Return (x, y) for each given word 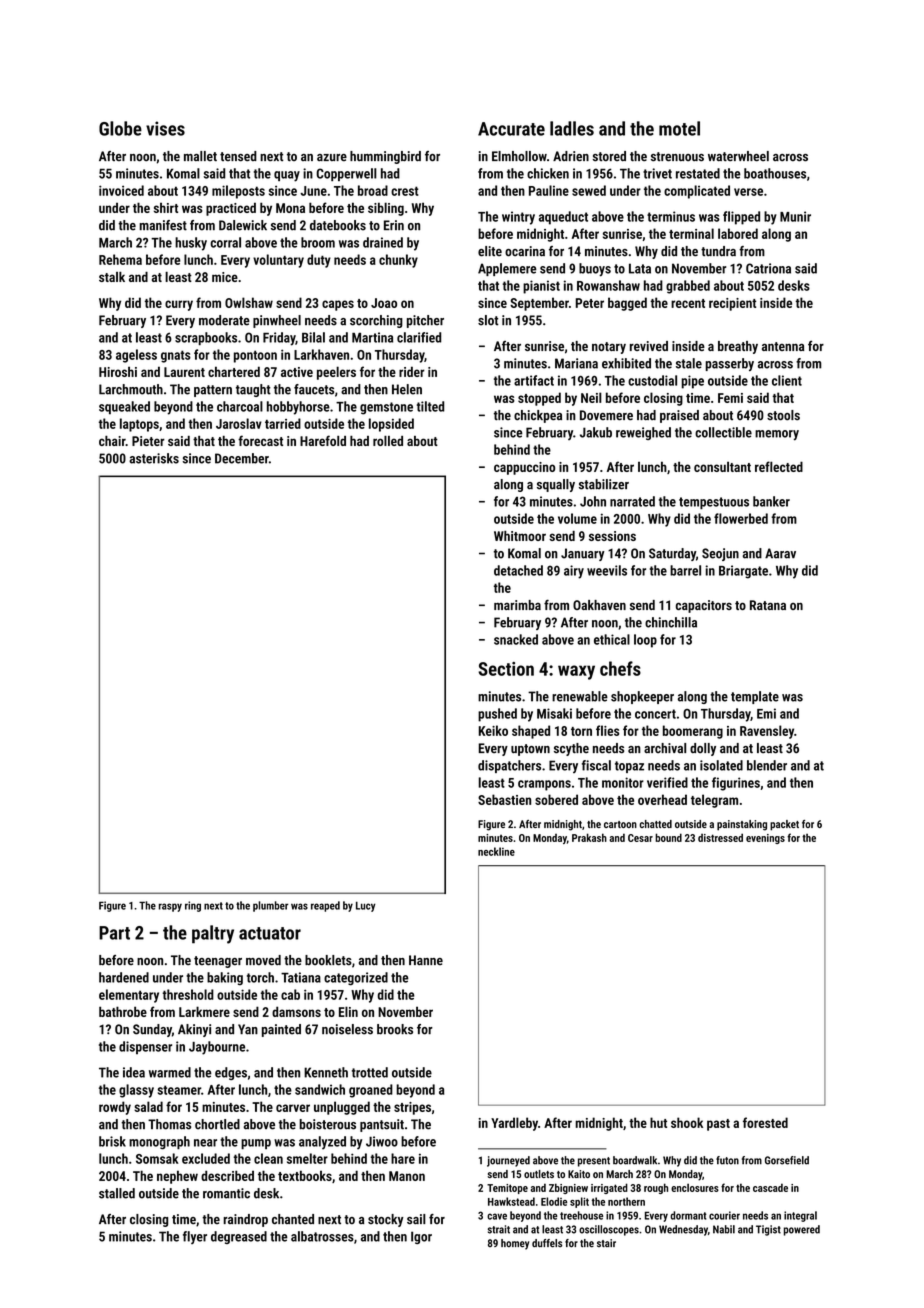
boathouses (775, 173)
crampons (544, 785)
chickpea (538, 416)
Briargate (743, 572)
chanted (293, 1219)
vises (165, 128)
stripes (412, 1108)
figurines (736, 784)
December (242, 458)
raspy (170, 907)
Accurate (511, 129)
